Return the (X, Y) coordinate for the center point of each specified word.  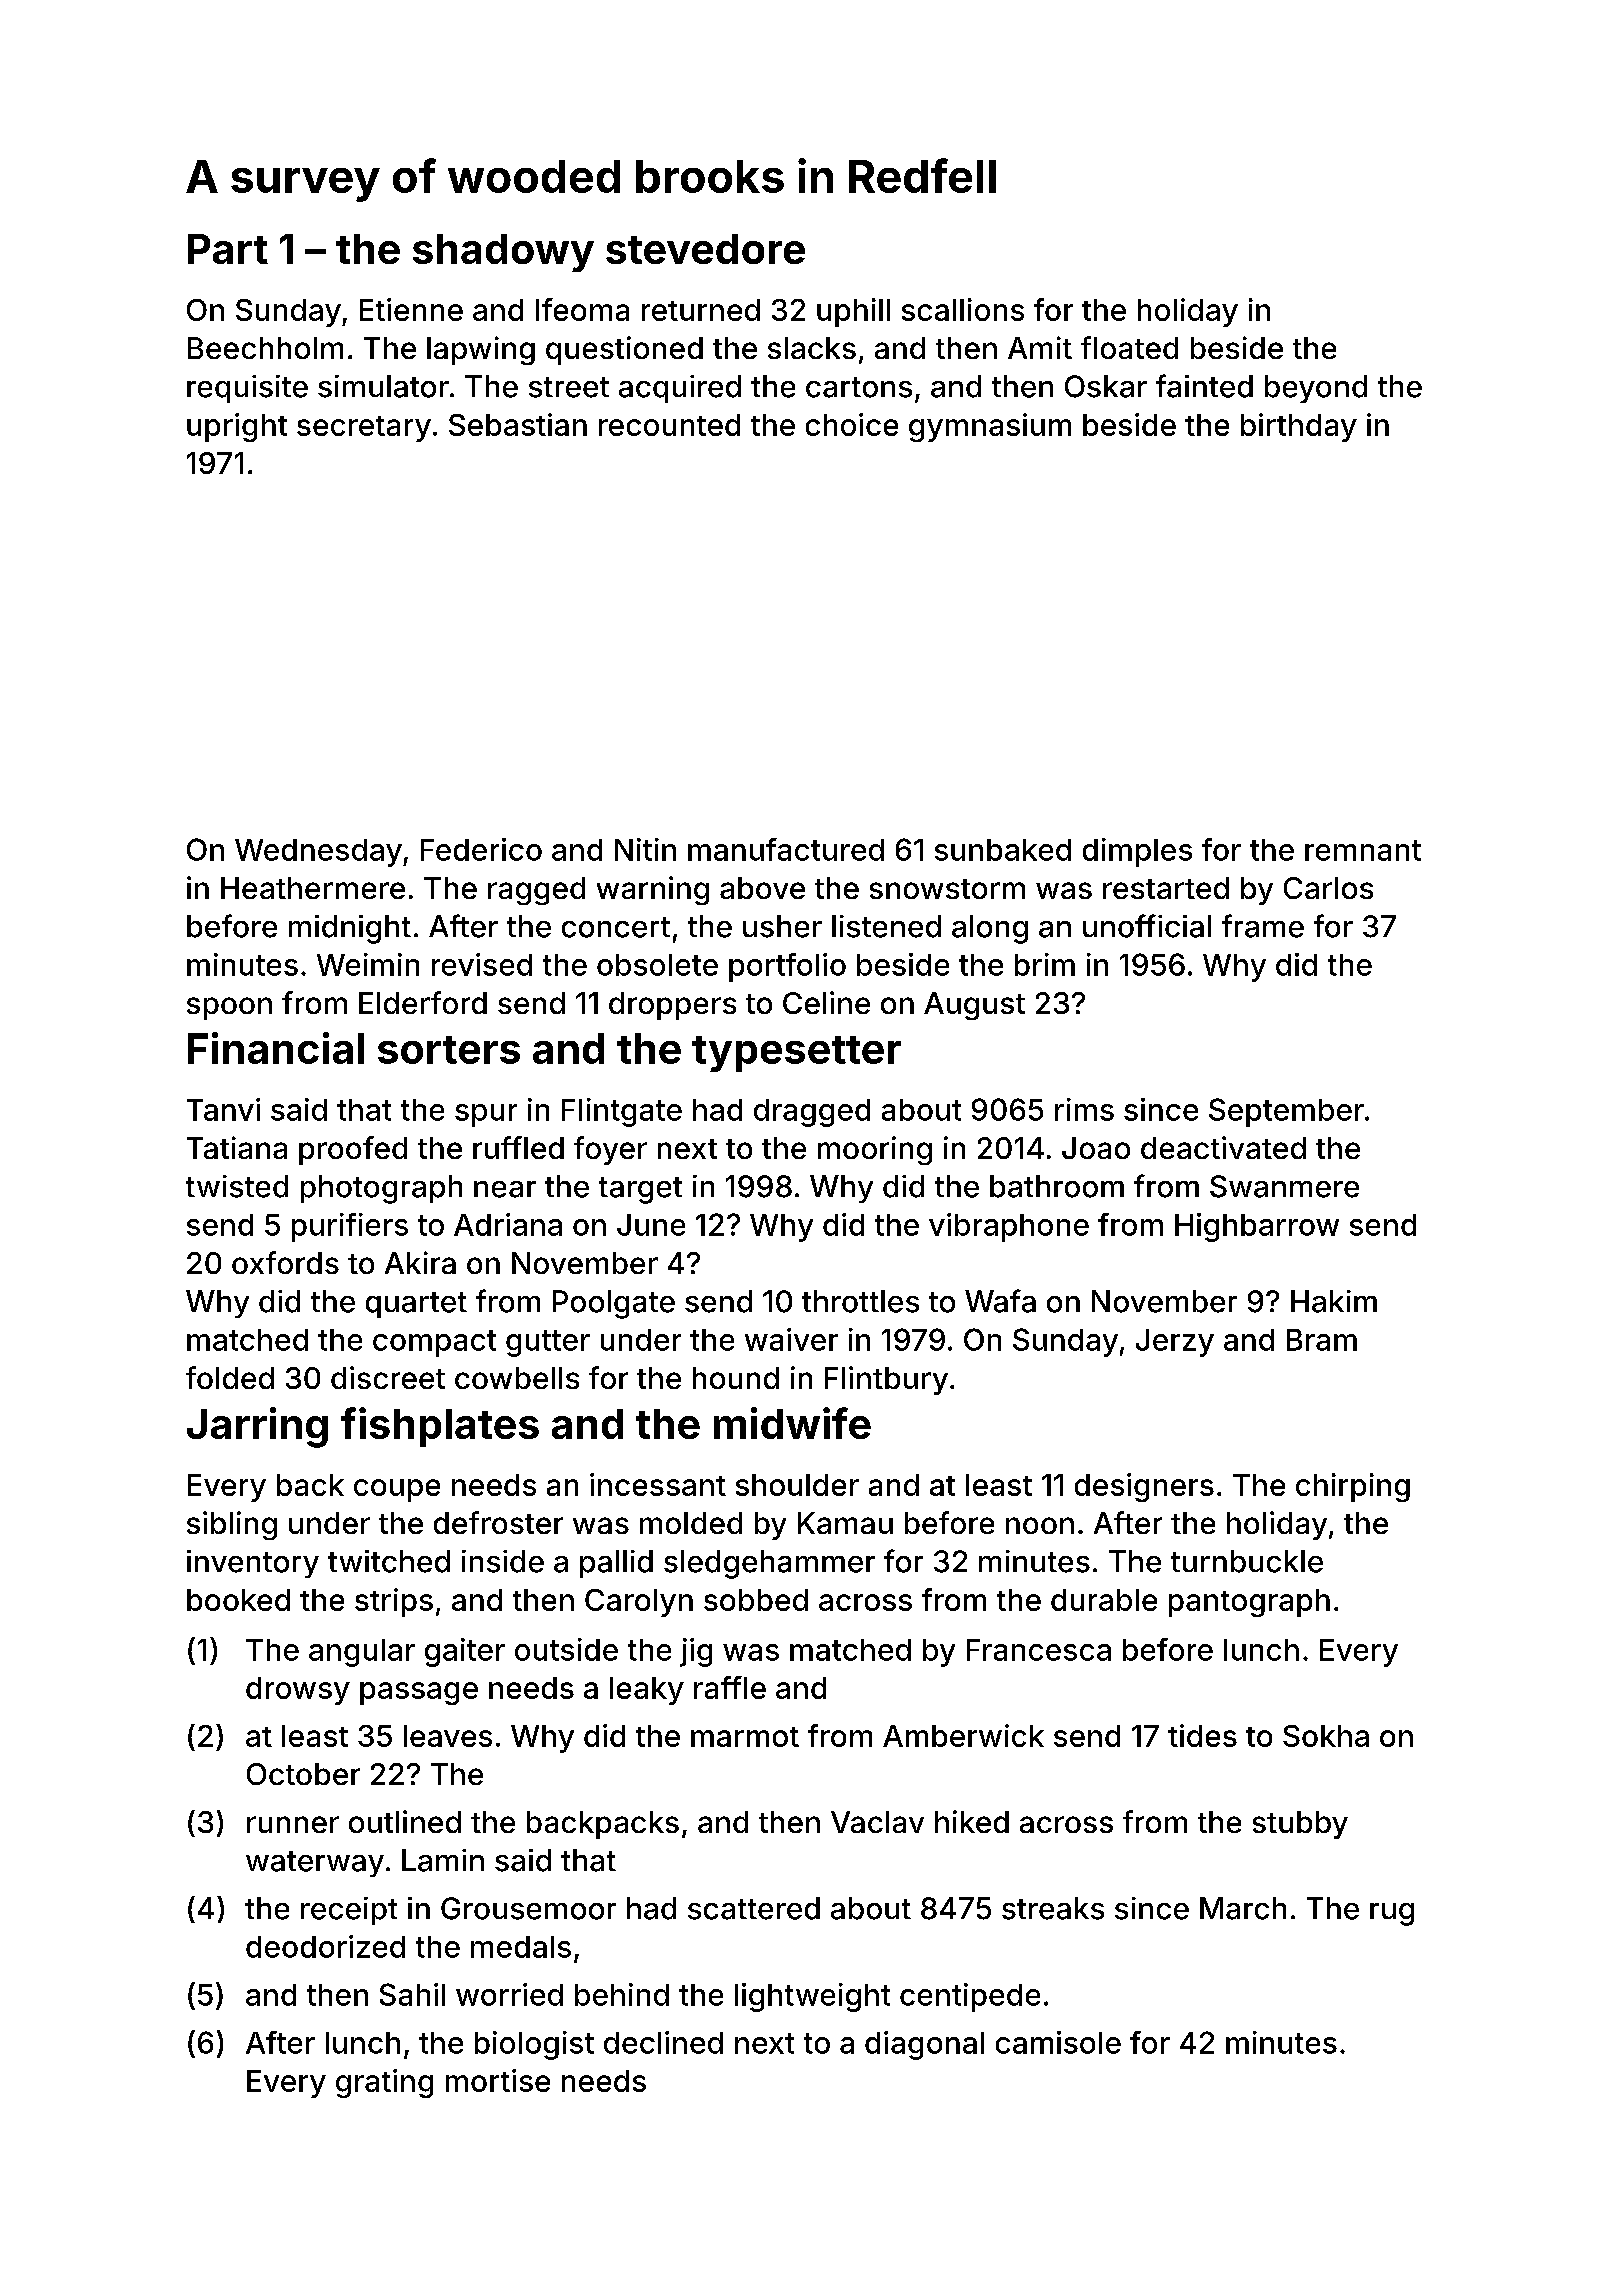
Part (228, 249)
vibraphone (1009, 1227)
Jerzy (1175, 1343)
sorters (449, 1050)
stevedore (705, 249)
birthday (1299, 427)
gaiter (465, 1652)
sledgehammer (769, 1564)
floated (1129, 347)
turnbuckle (1247, 1561)
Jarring (257, 1427)
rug (1392, 1914)
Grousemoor (528, 1908)
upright (237, 427)
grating (384, 2083)
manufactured (786, 849)
